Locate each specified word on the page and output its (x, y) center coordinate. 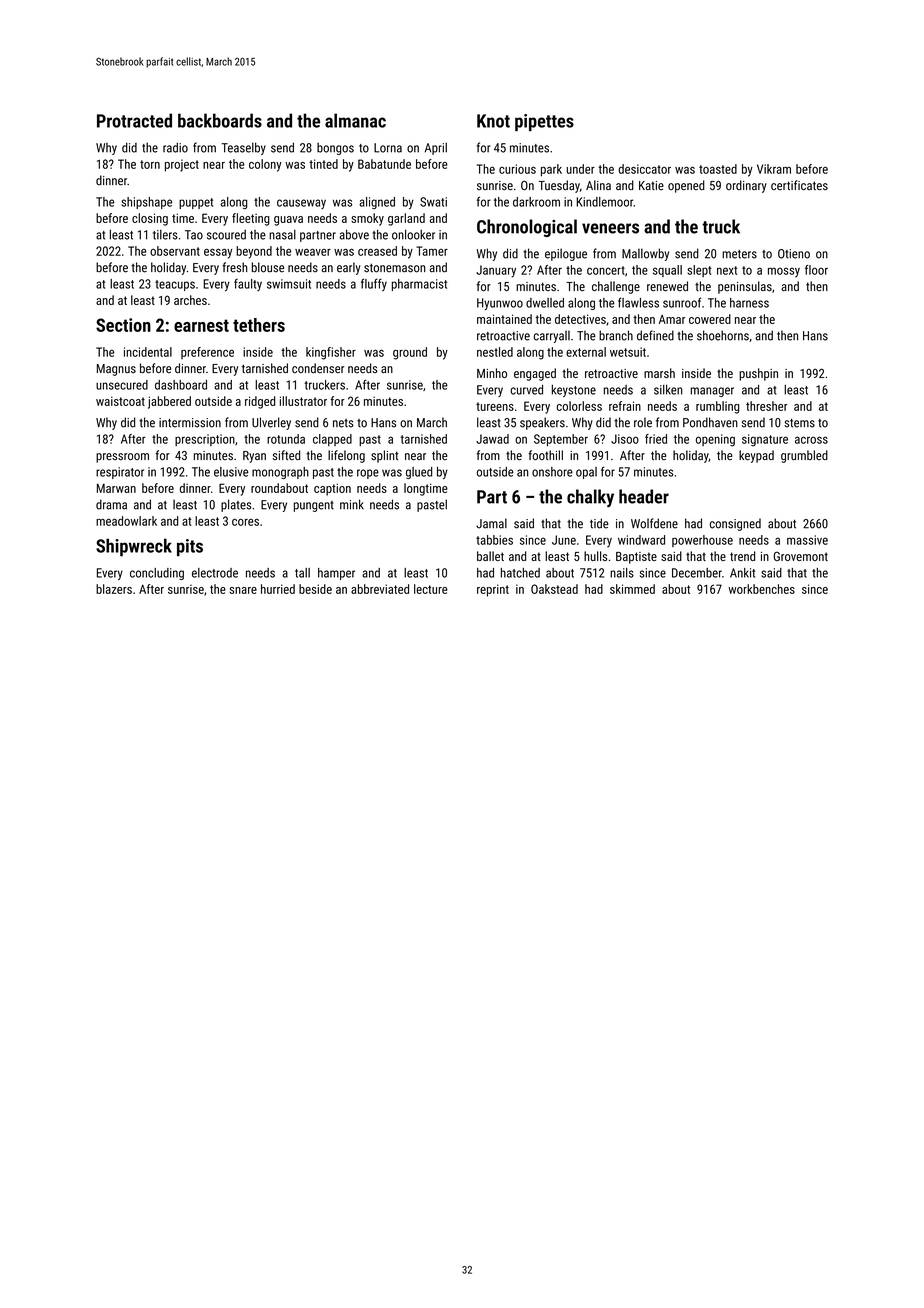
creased (377, 251)
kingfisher (331, 353)
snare (243, 590)
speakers (542, 423)
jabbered (169, 402)
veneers (610, 228)
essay (218, 253)
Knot (493, 121)
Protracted (134, 120)
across (811, 440)
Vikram (774, 169)
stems (799, 423)
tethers (259, 325)
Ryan (254, 457)
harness (749, 303)
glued (419, 473)
